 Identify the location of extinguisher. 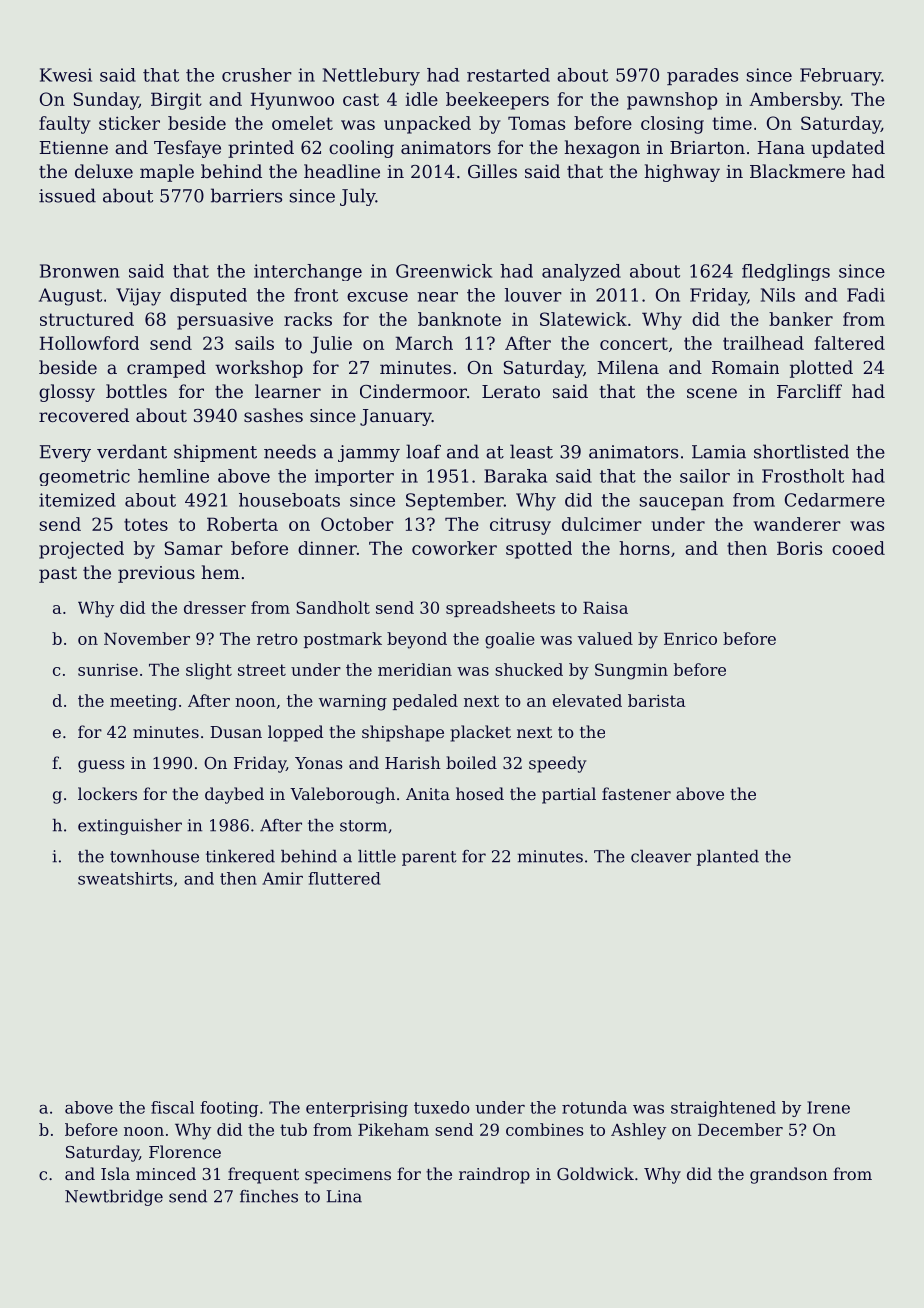
(130, 827).
